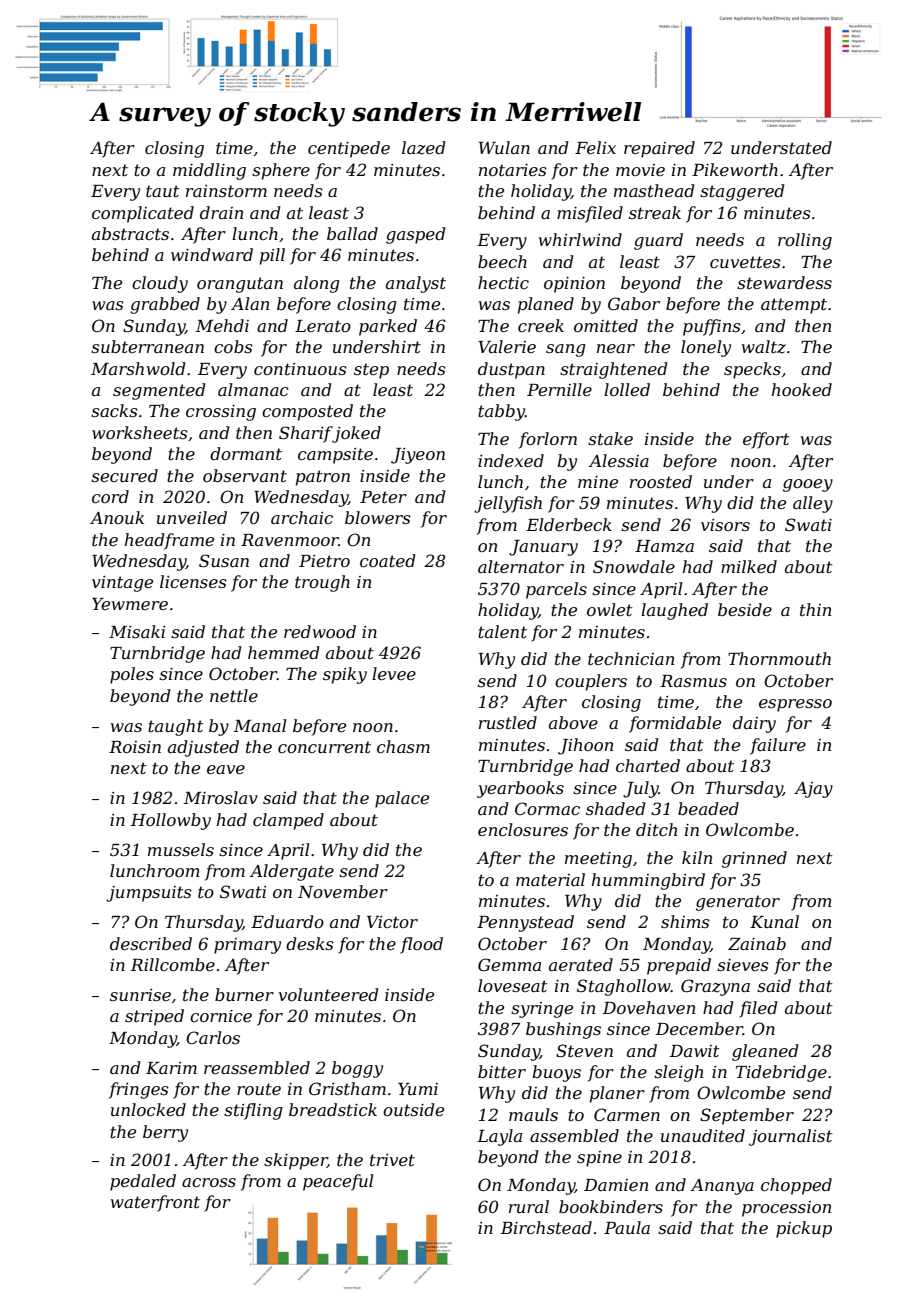 This screenshot has width=924, height=1308. I want to click on jellyfish, so click(508, 504).
